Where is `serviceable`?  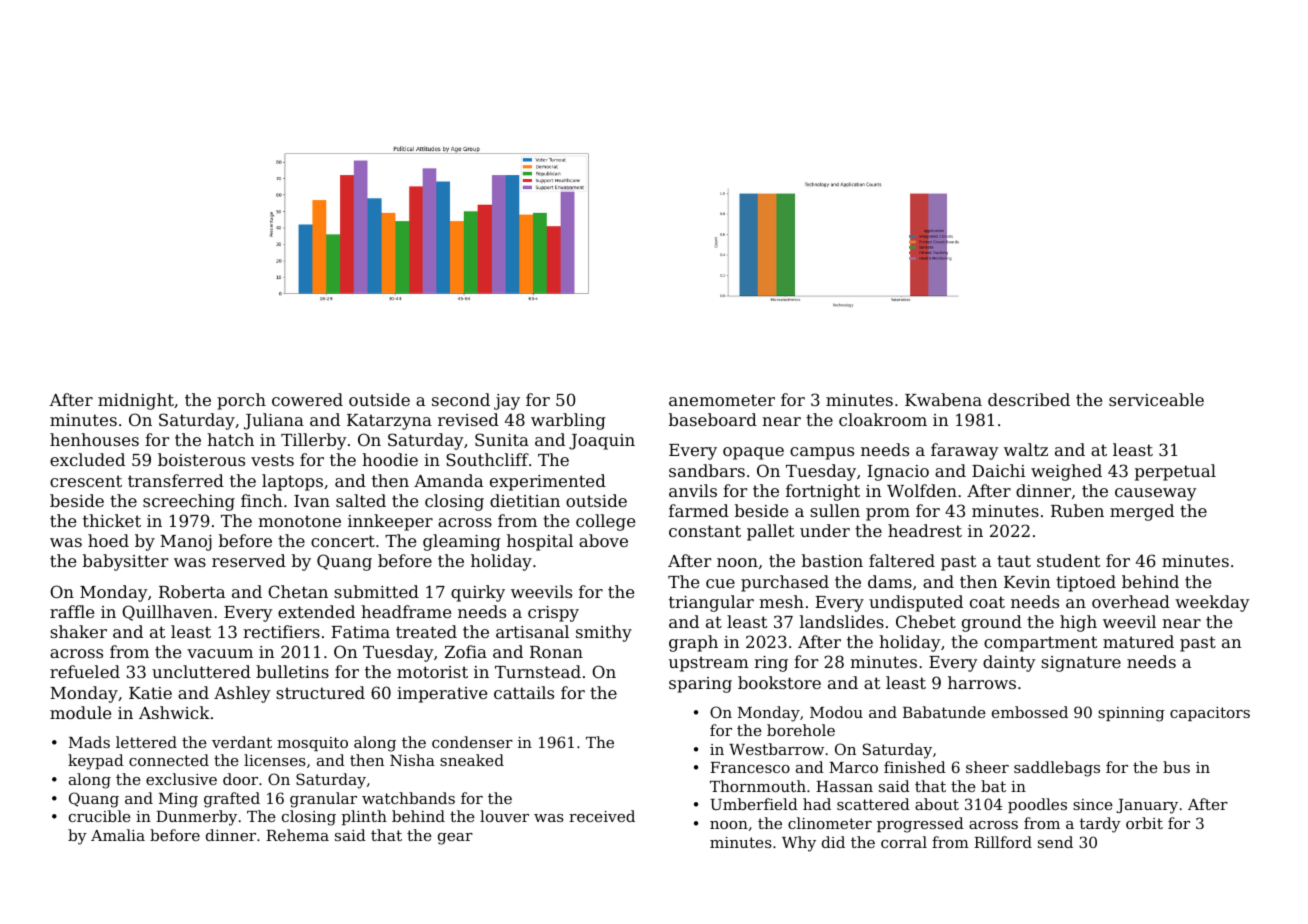
serviceable is located at coordinates (1156, 399).
